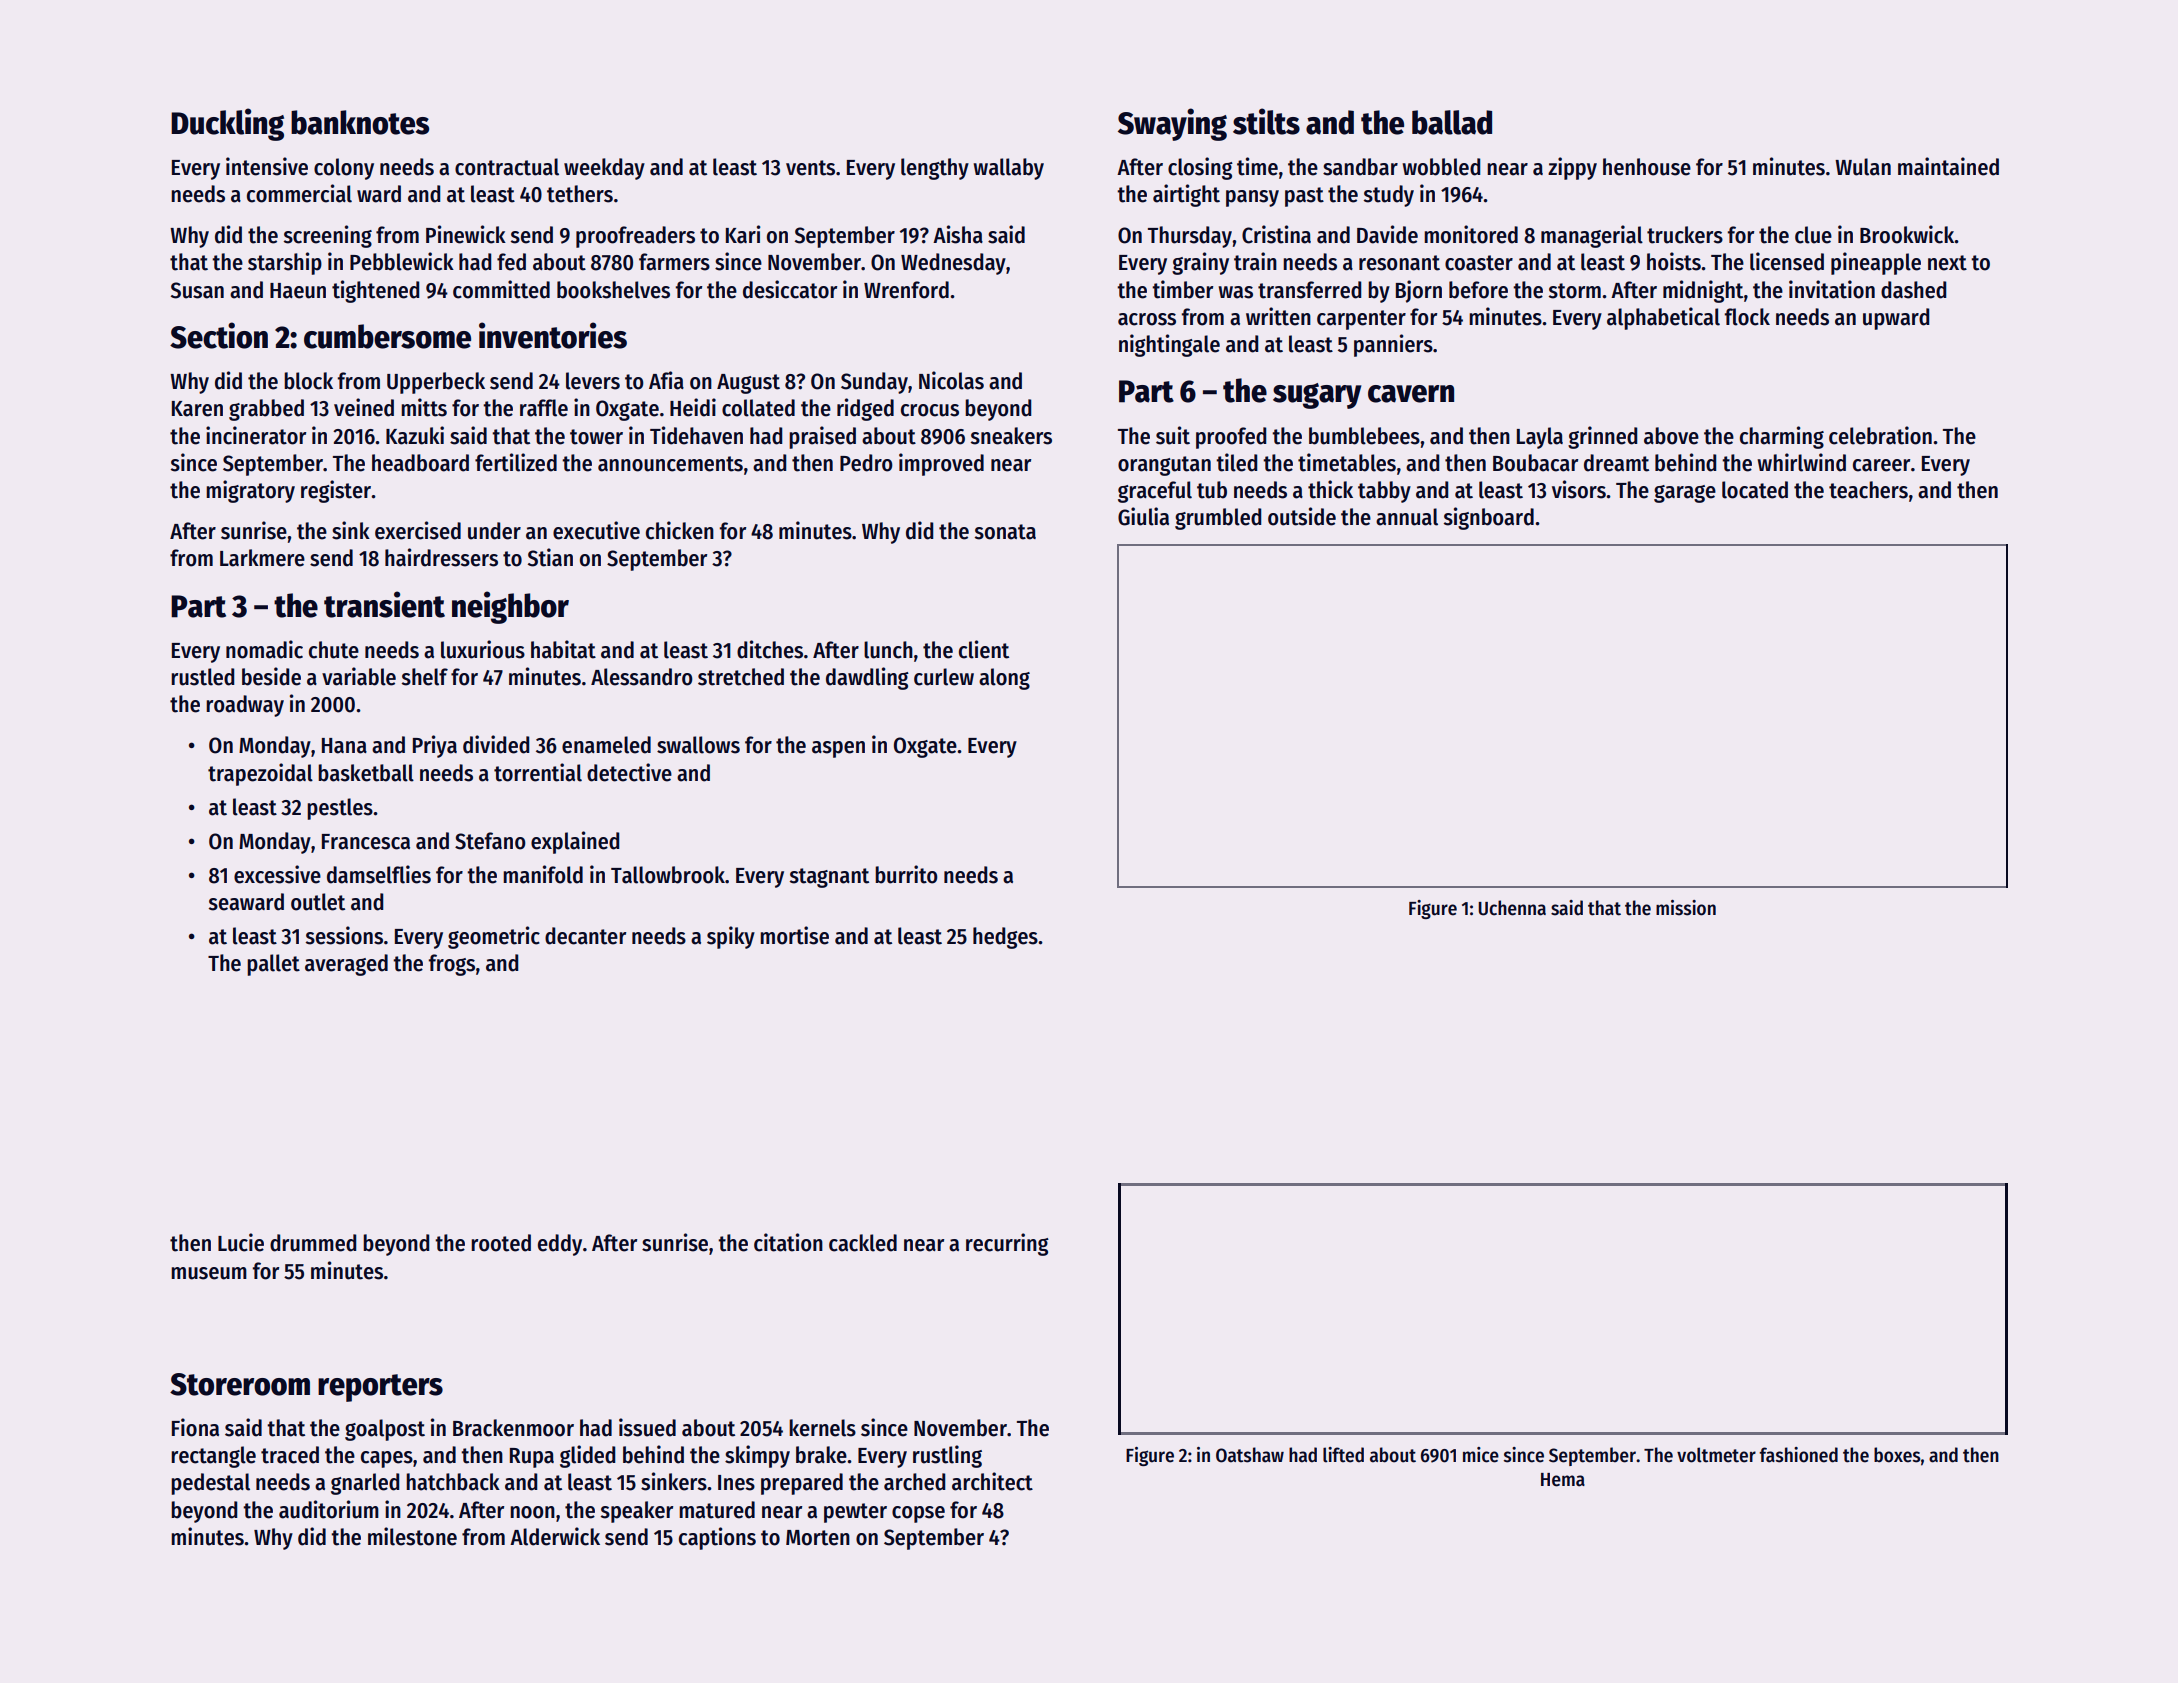 This image has height=1683, width=2178. Describe the element at coordinates (637, 1512) in the image. I see `speaker` at that location.
